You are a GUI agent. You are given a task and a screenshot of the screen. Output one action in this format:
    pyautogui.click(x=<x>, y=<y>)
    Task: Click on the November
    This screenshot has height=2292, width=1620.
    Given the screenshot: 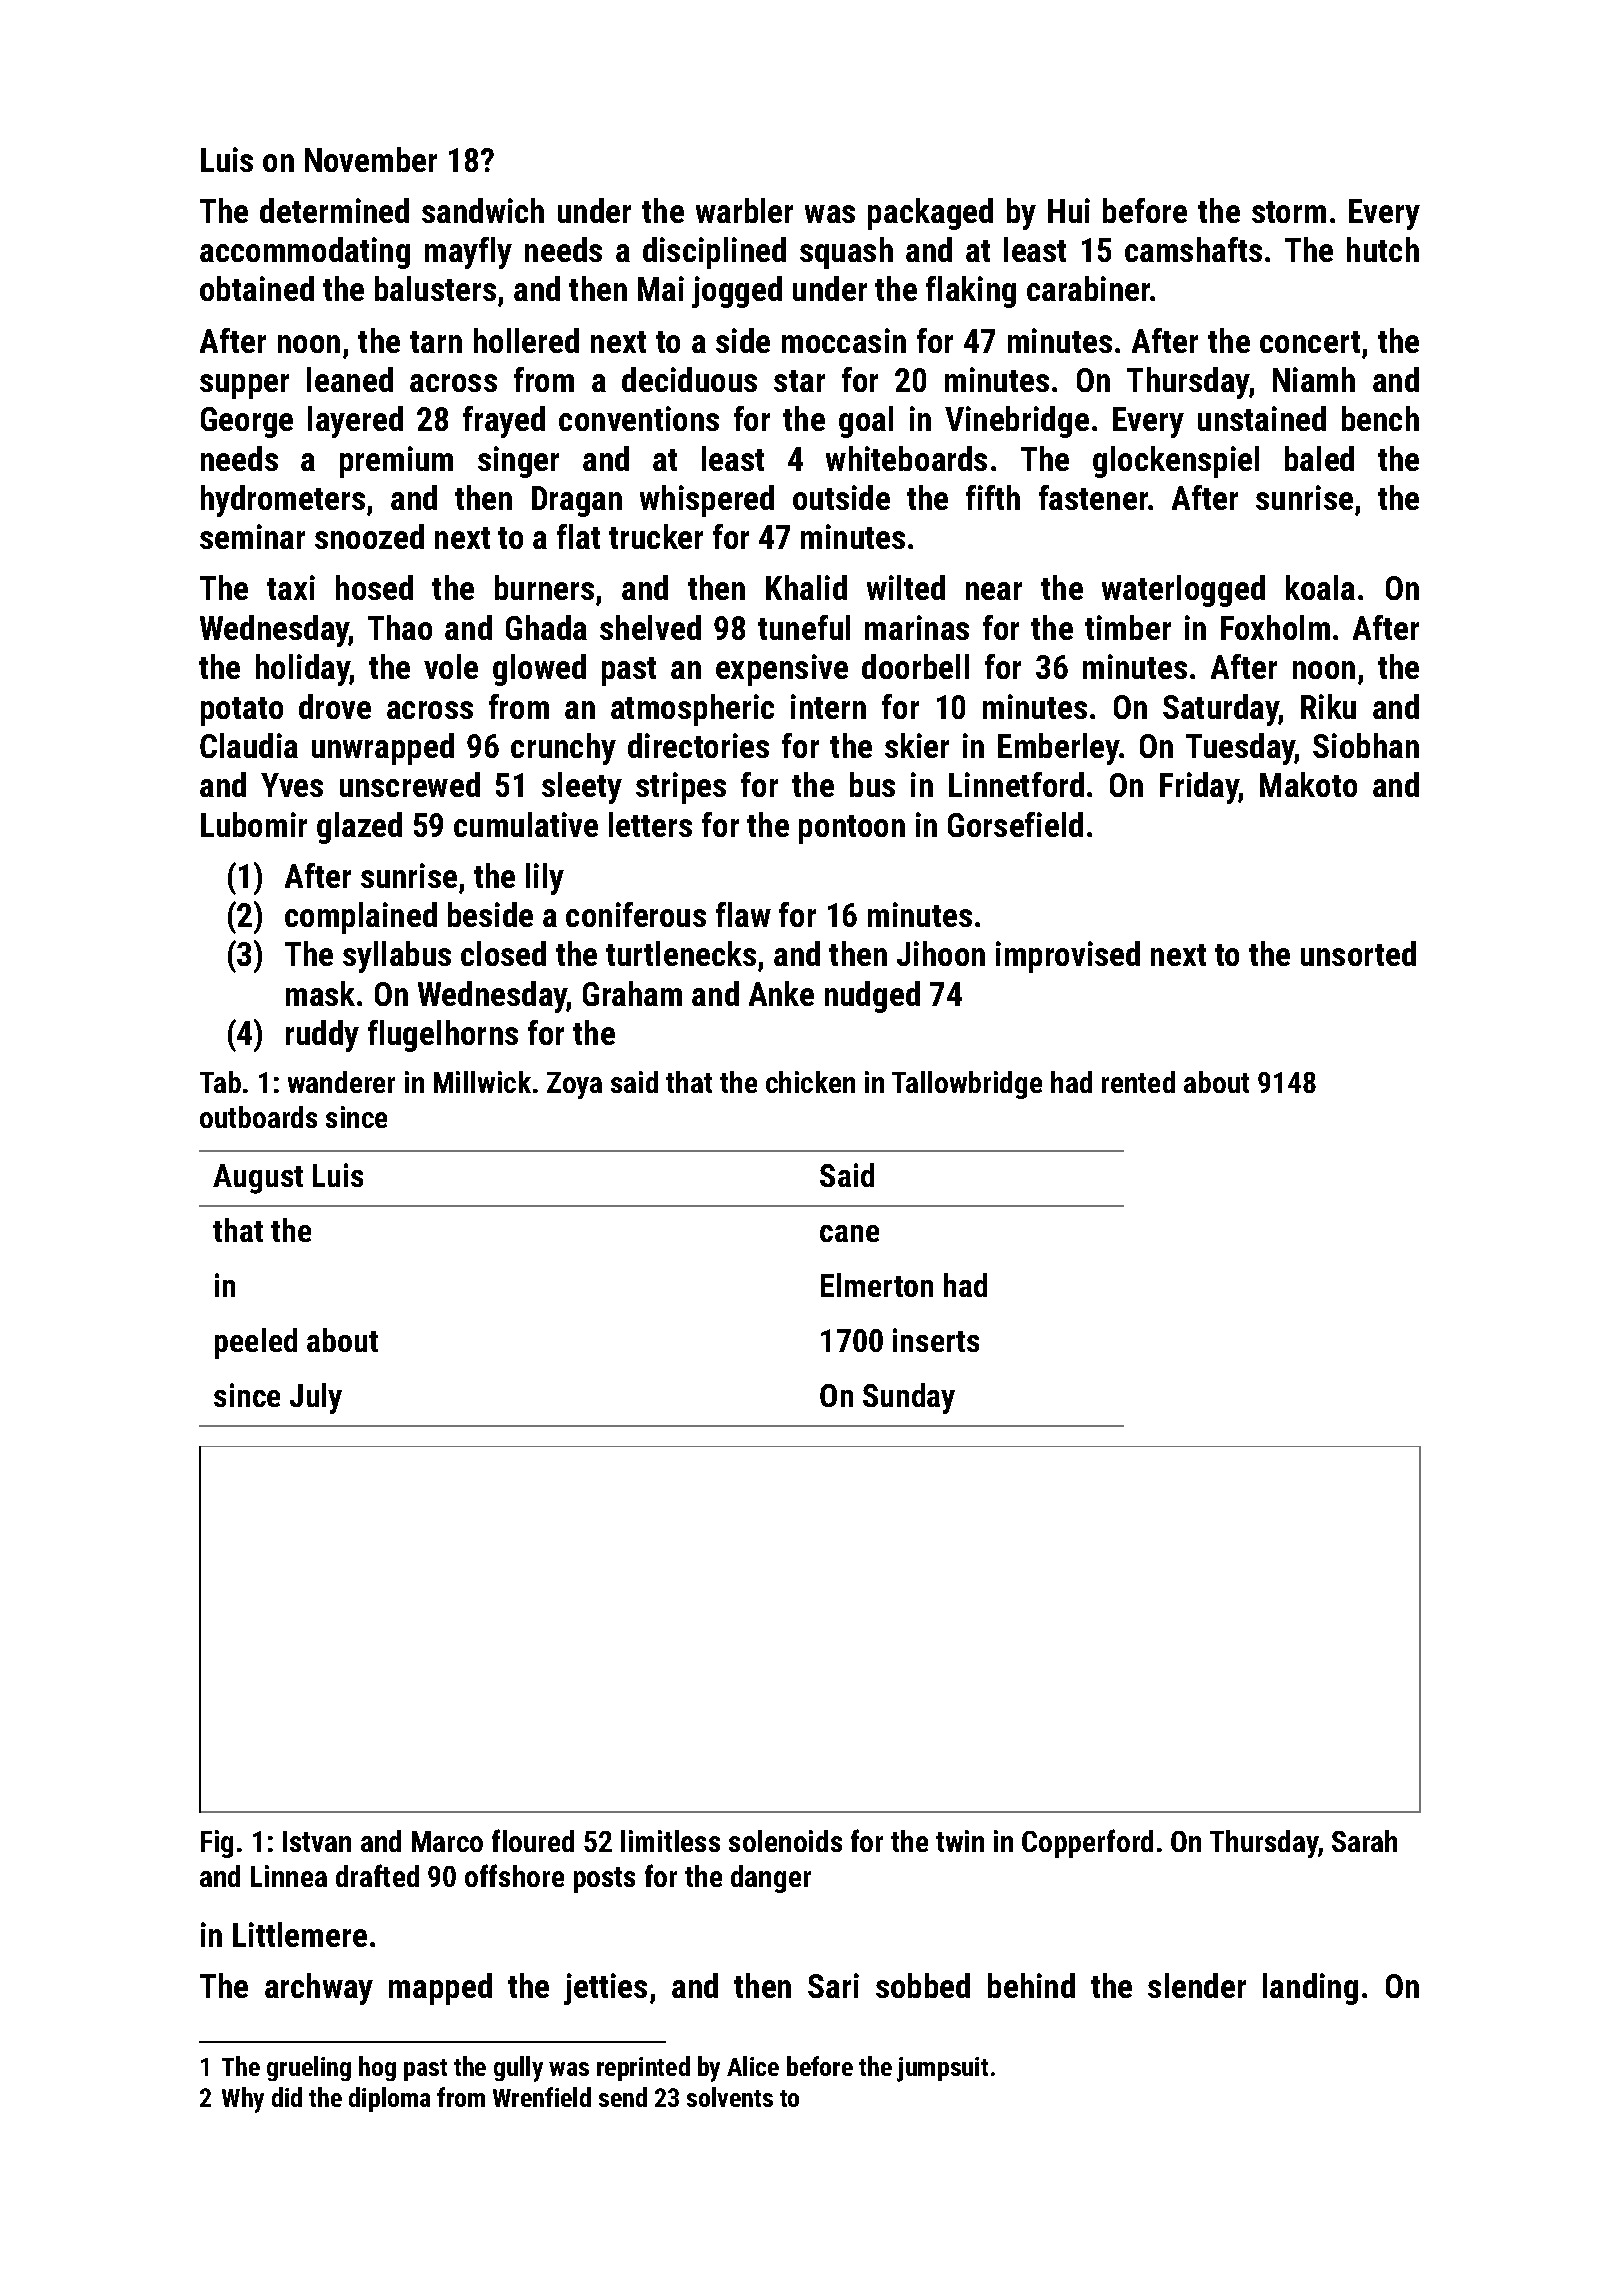 What is the action you would take?
    pyautogui.click(x=371, y=159)
